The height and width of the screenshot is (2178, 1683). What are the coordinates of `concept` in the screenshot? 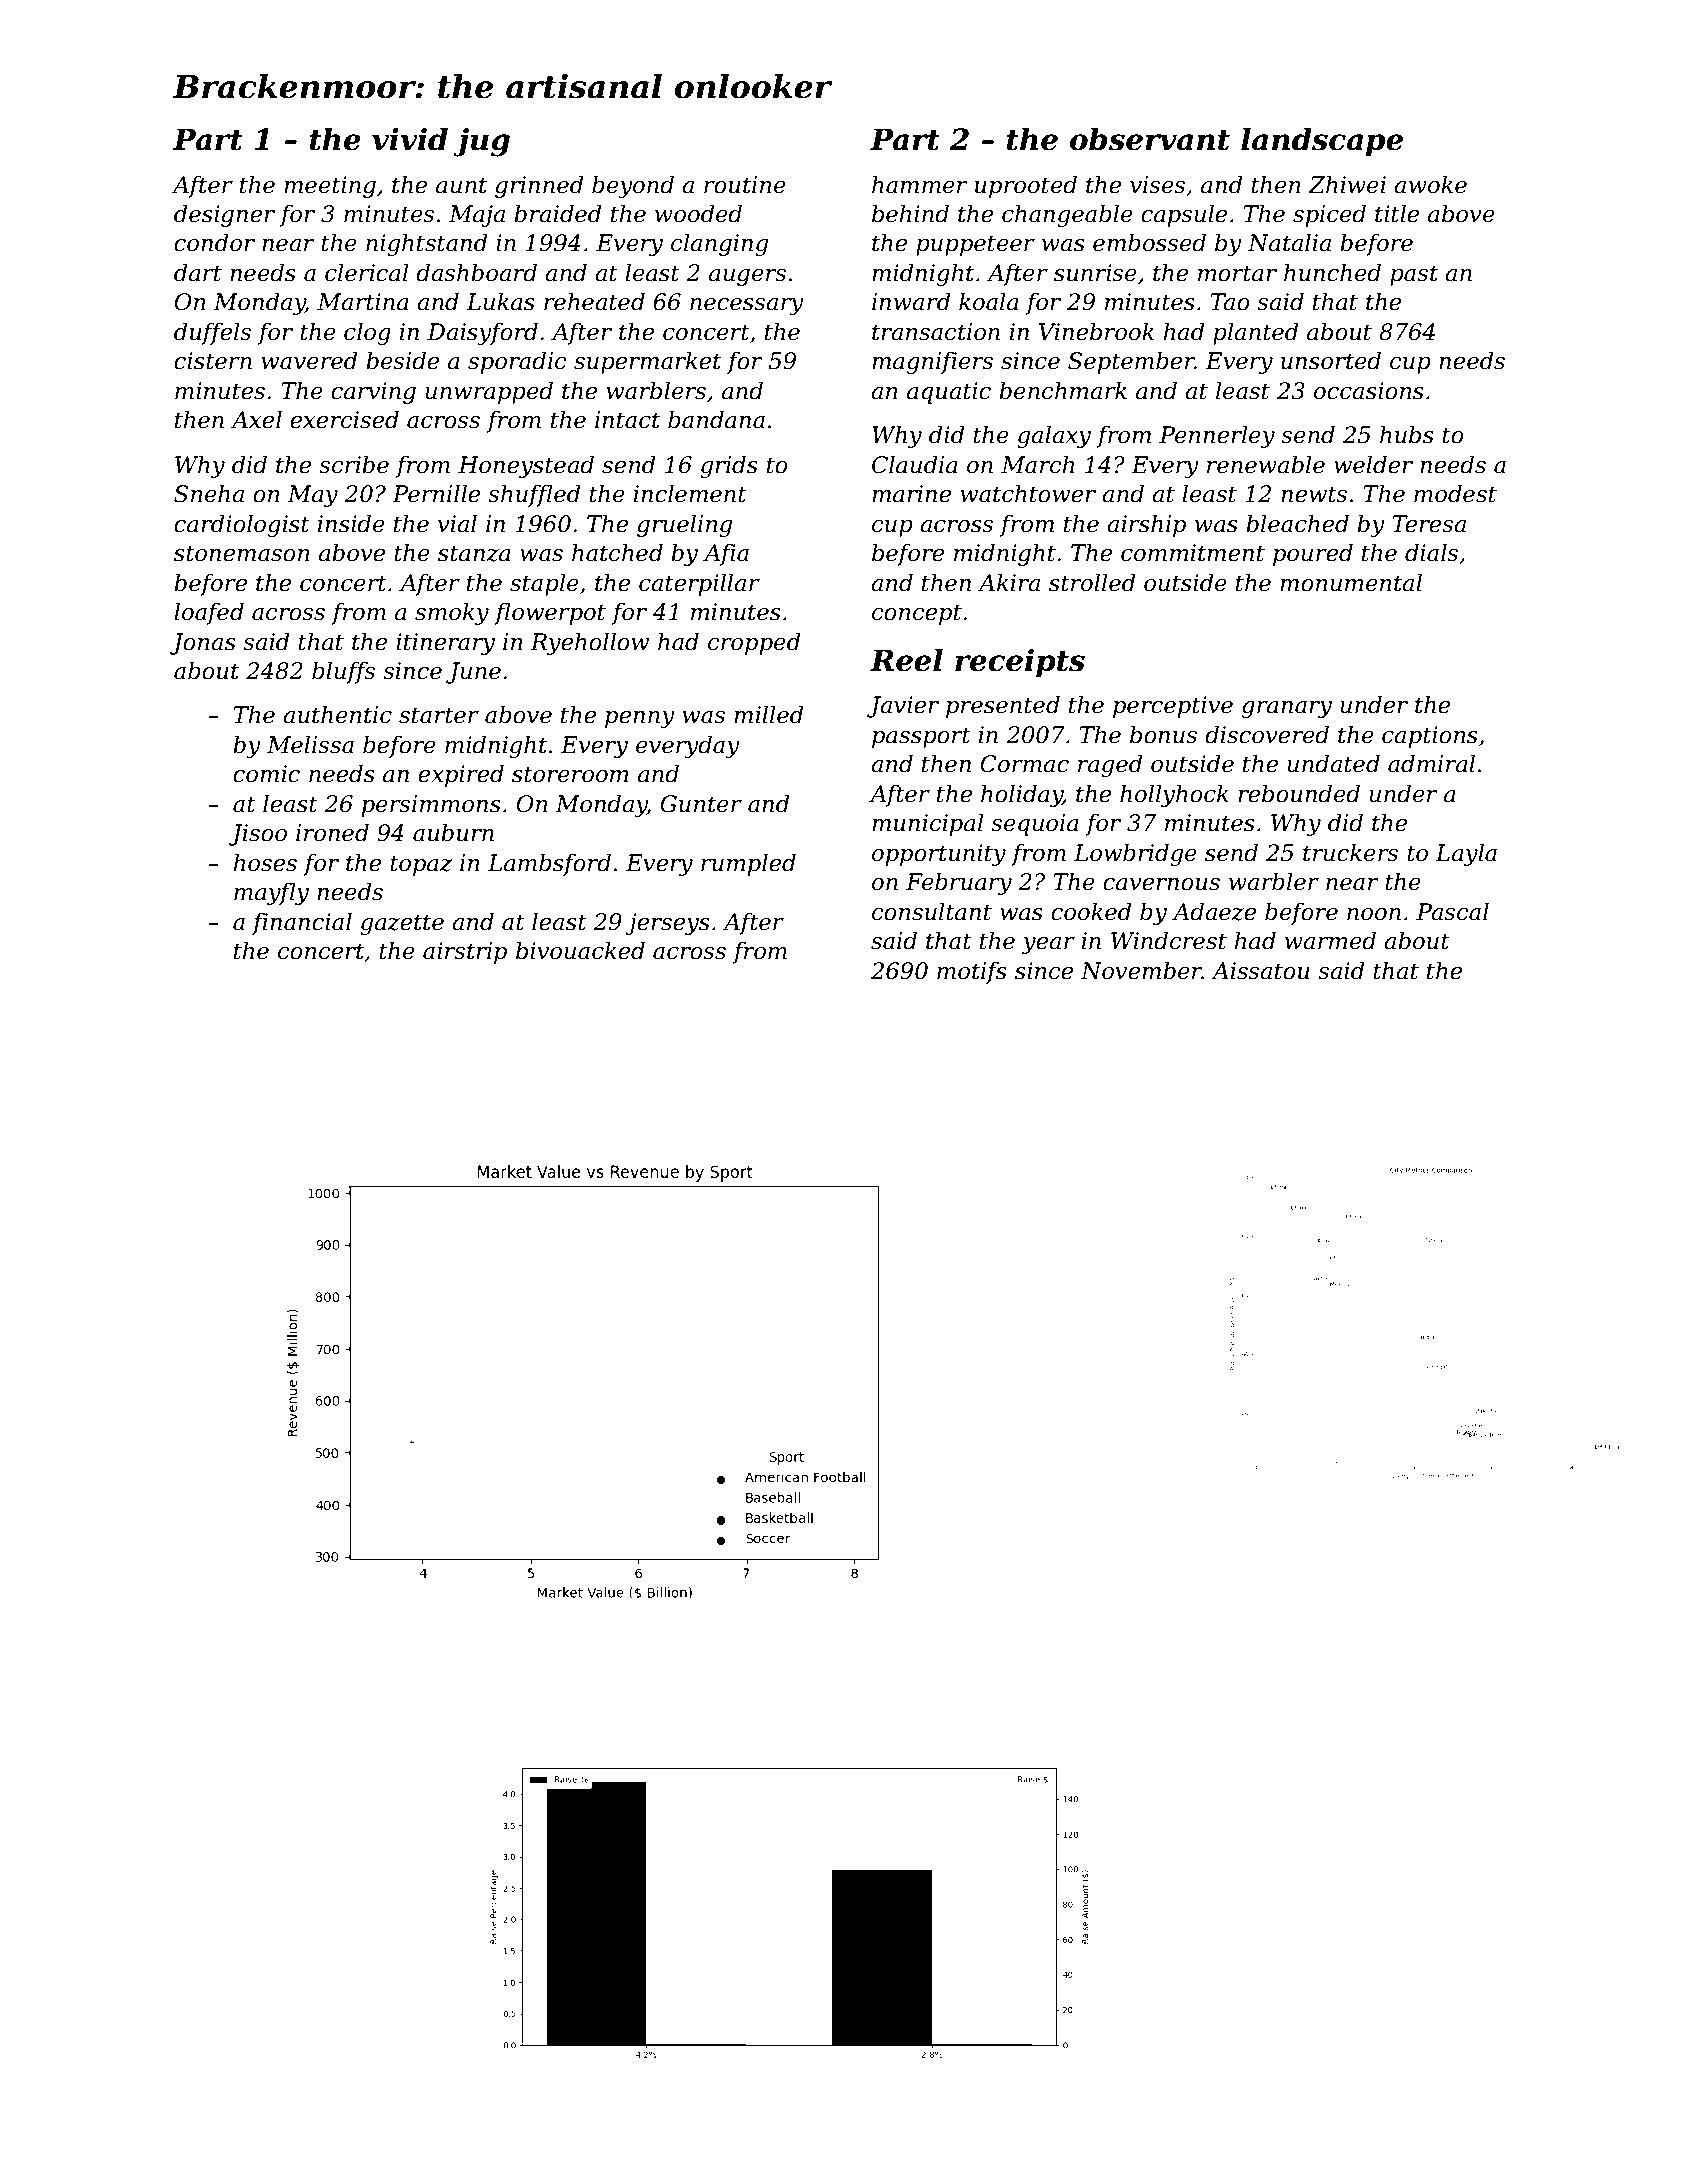 It's located at (917, 614).
